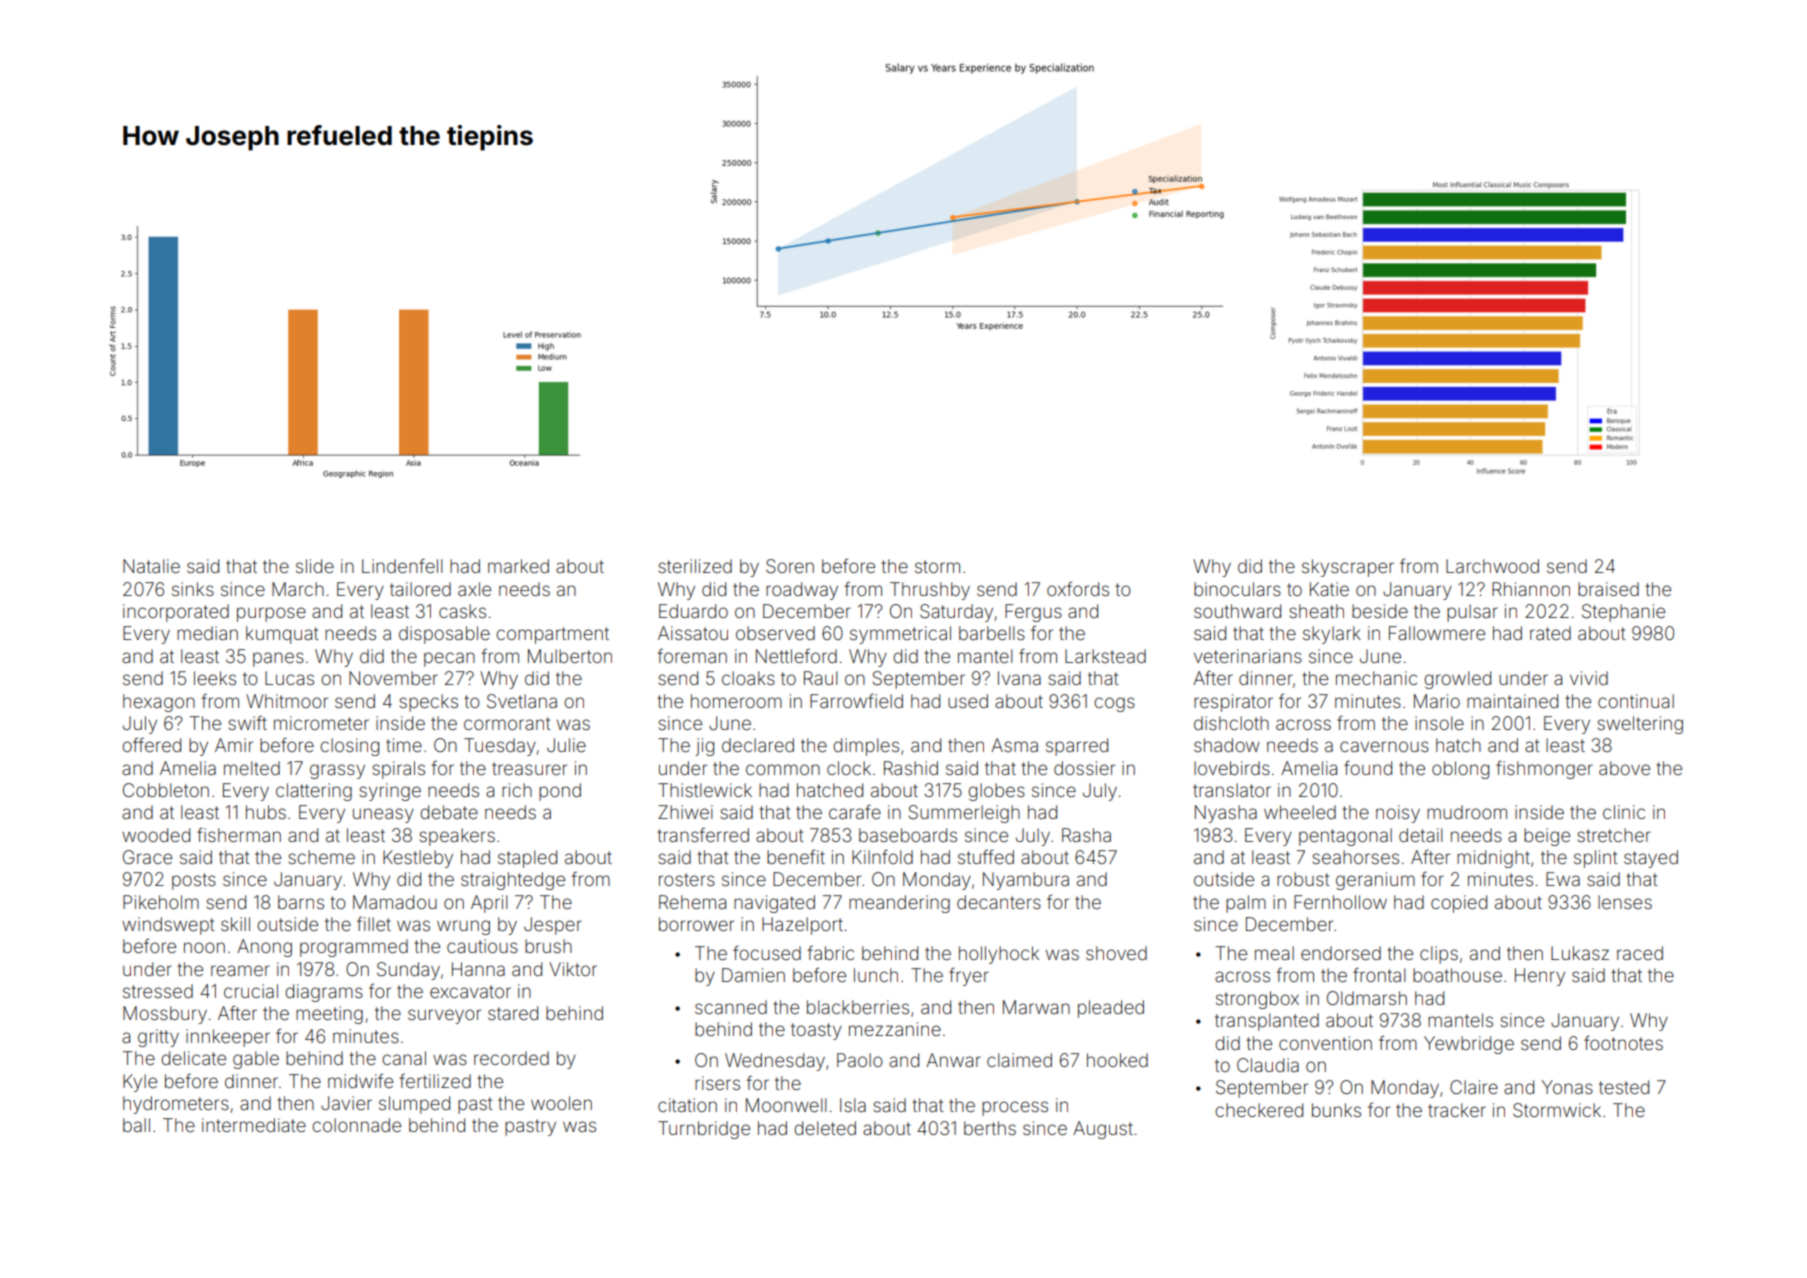  What do you see at coordinates (790, 566) in the page?
I see `Soren` at bounding box center [790, 566].
